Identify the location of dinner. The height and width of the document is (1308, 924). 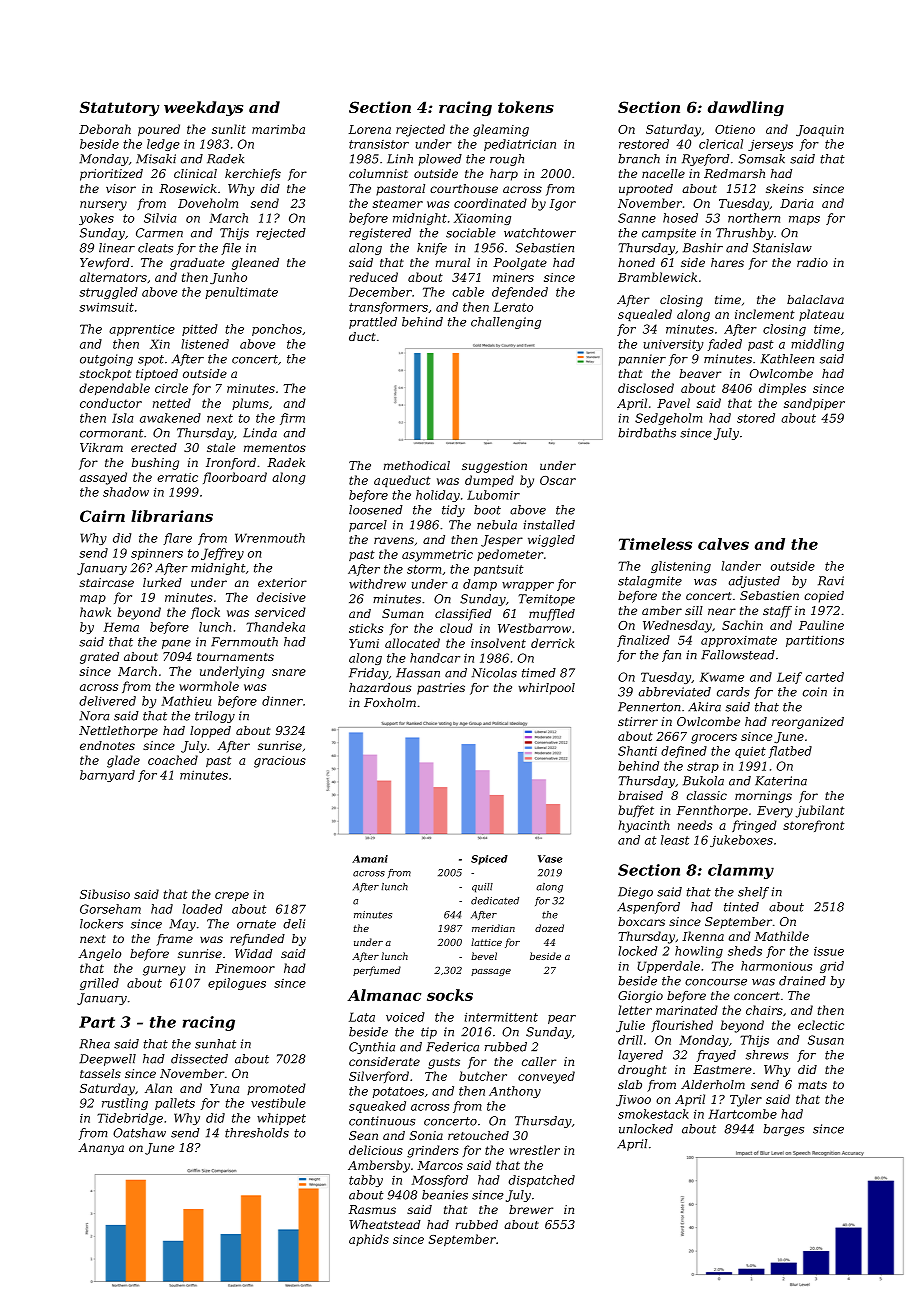
(282, 701).
